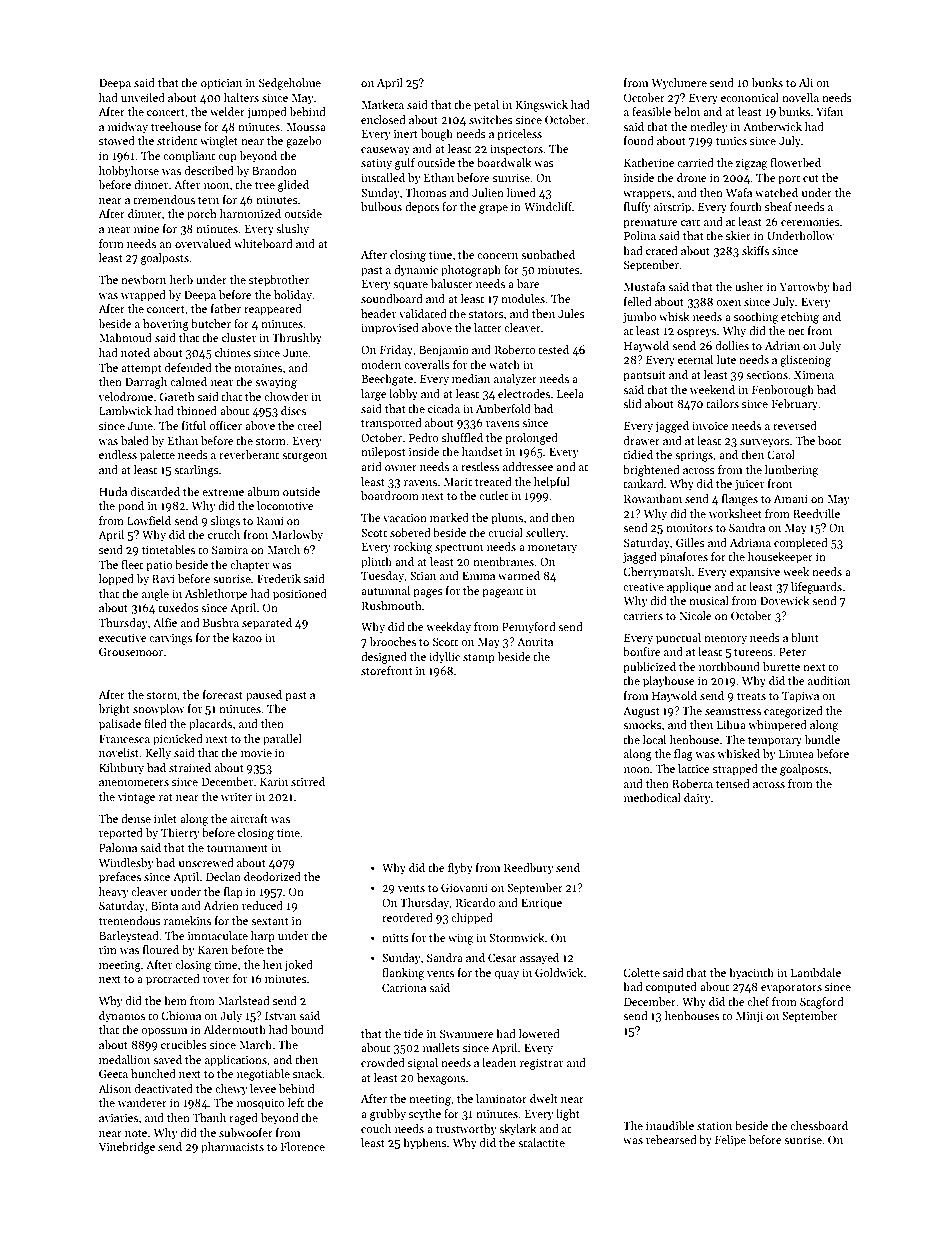 This page has height=1233, width=952. Describe the element at coordinates (441, 1047) in the page. I see `mallets` at that location.
